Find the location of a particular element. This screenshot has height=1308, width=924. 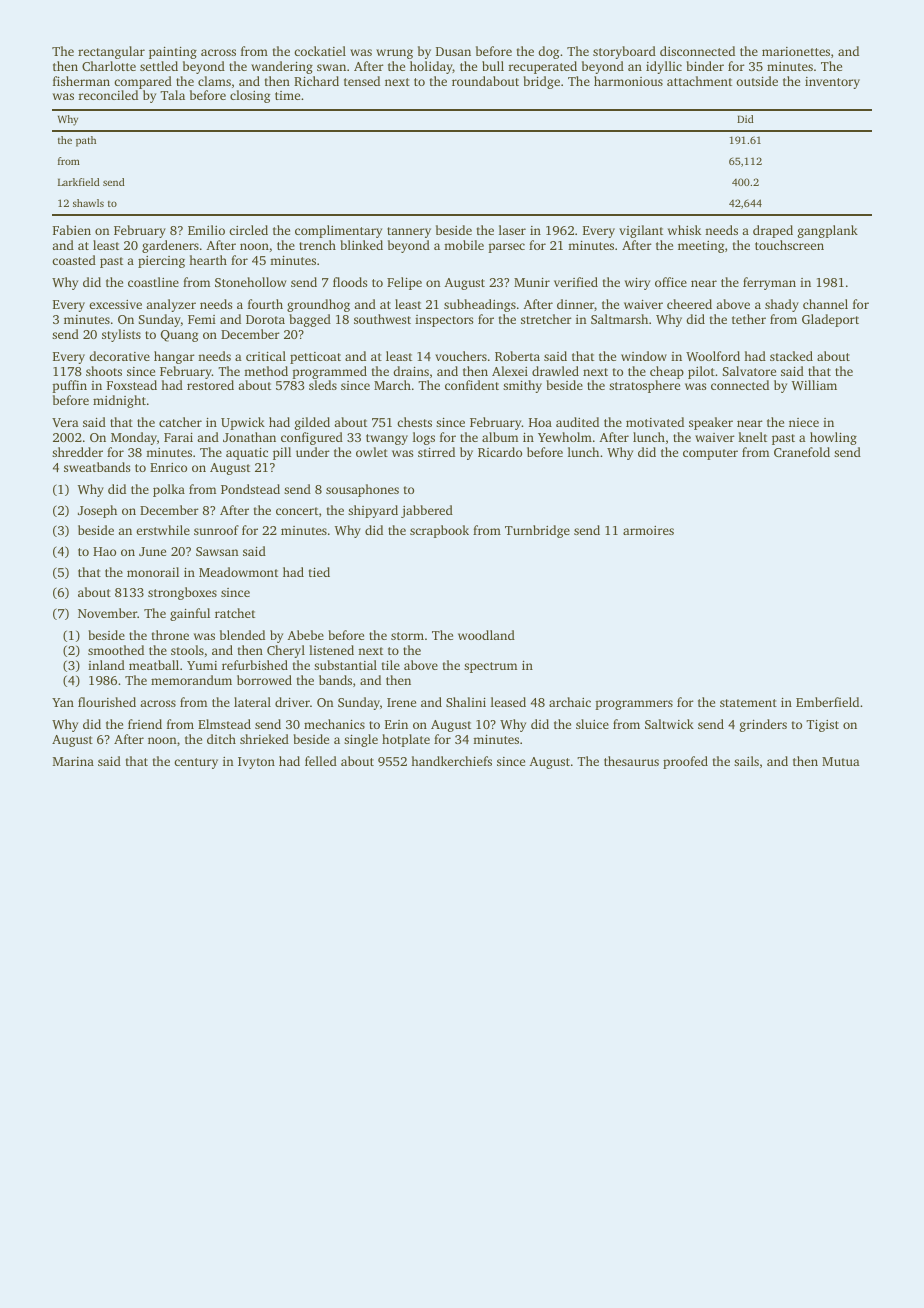

friend is located at coordinates (145, 724).
